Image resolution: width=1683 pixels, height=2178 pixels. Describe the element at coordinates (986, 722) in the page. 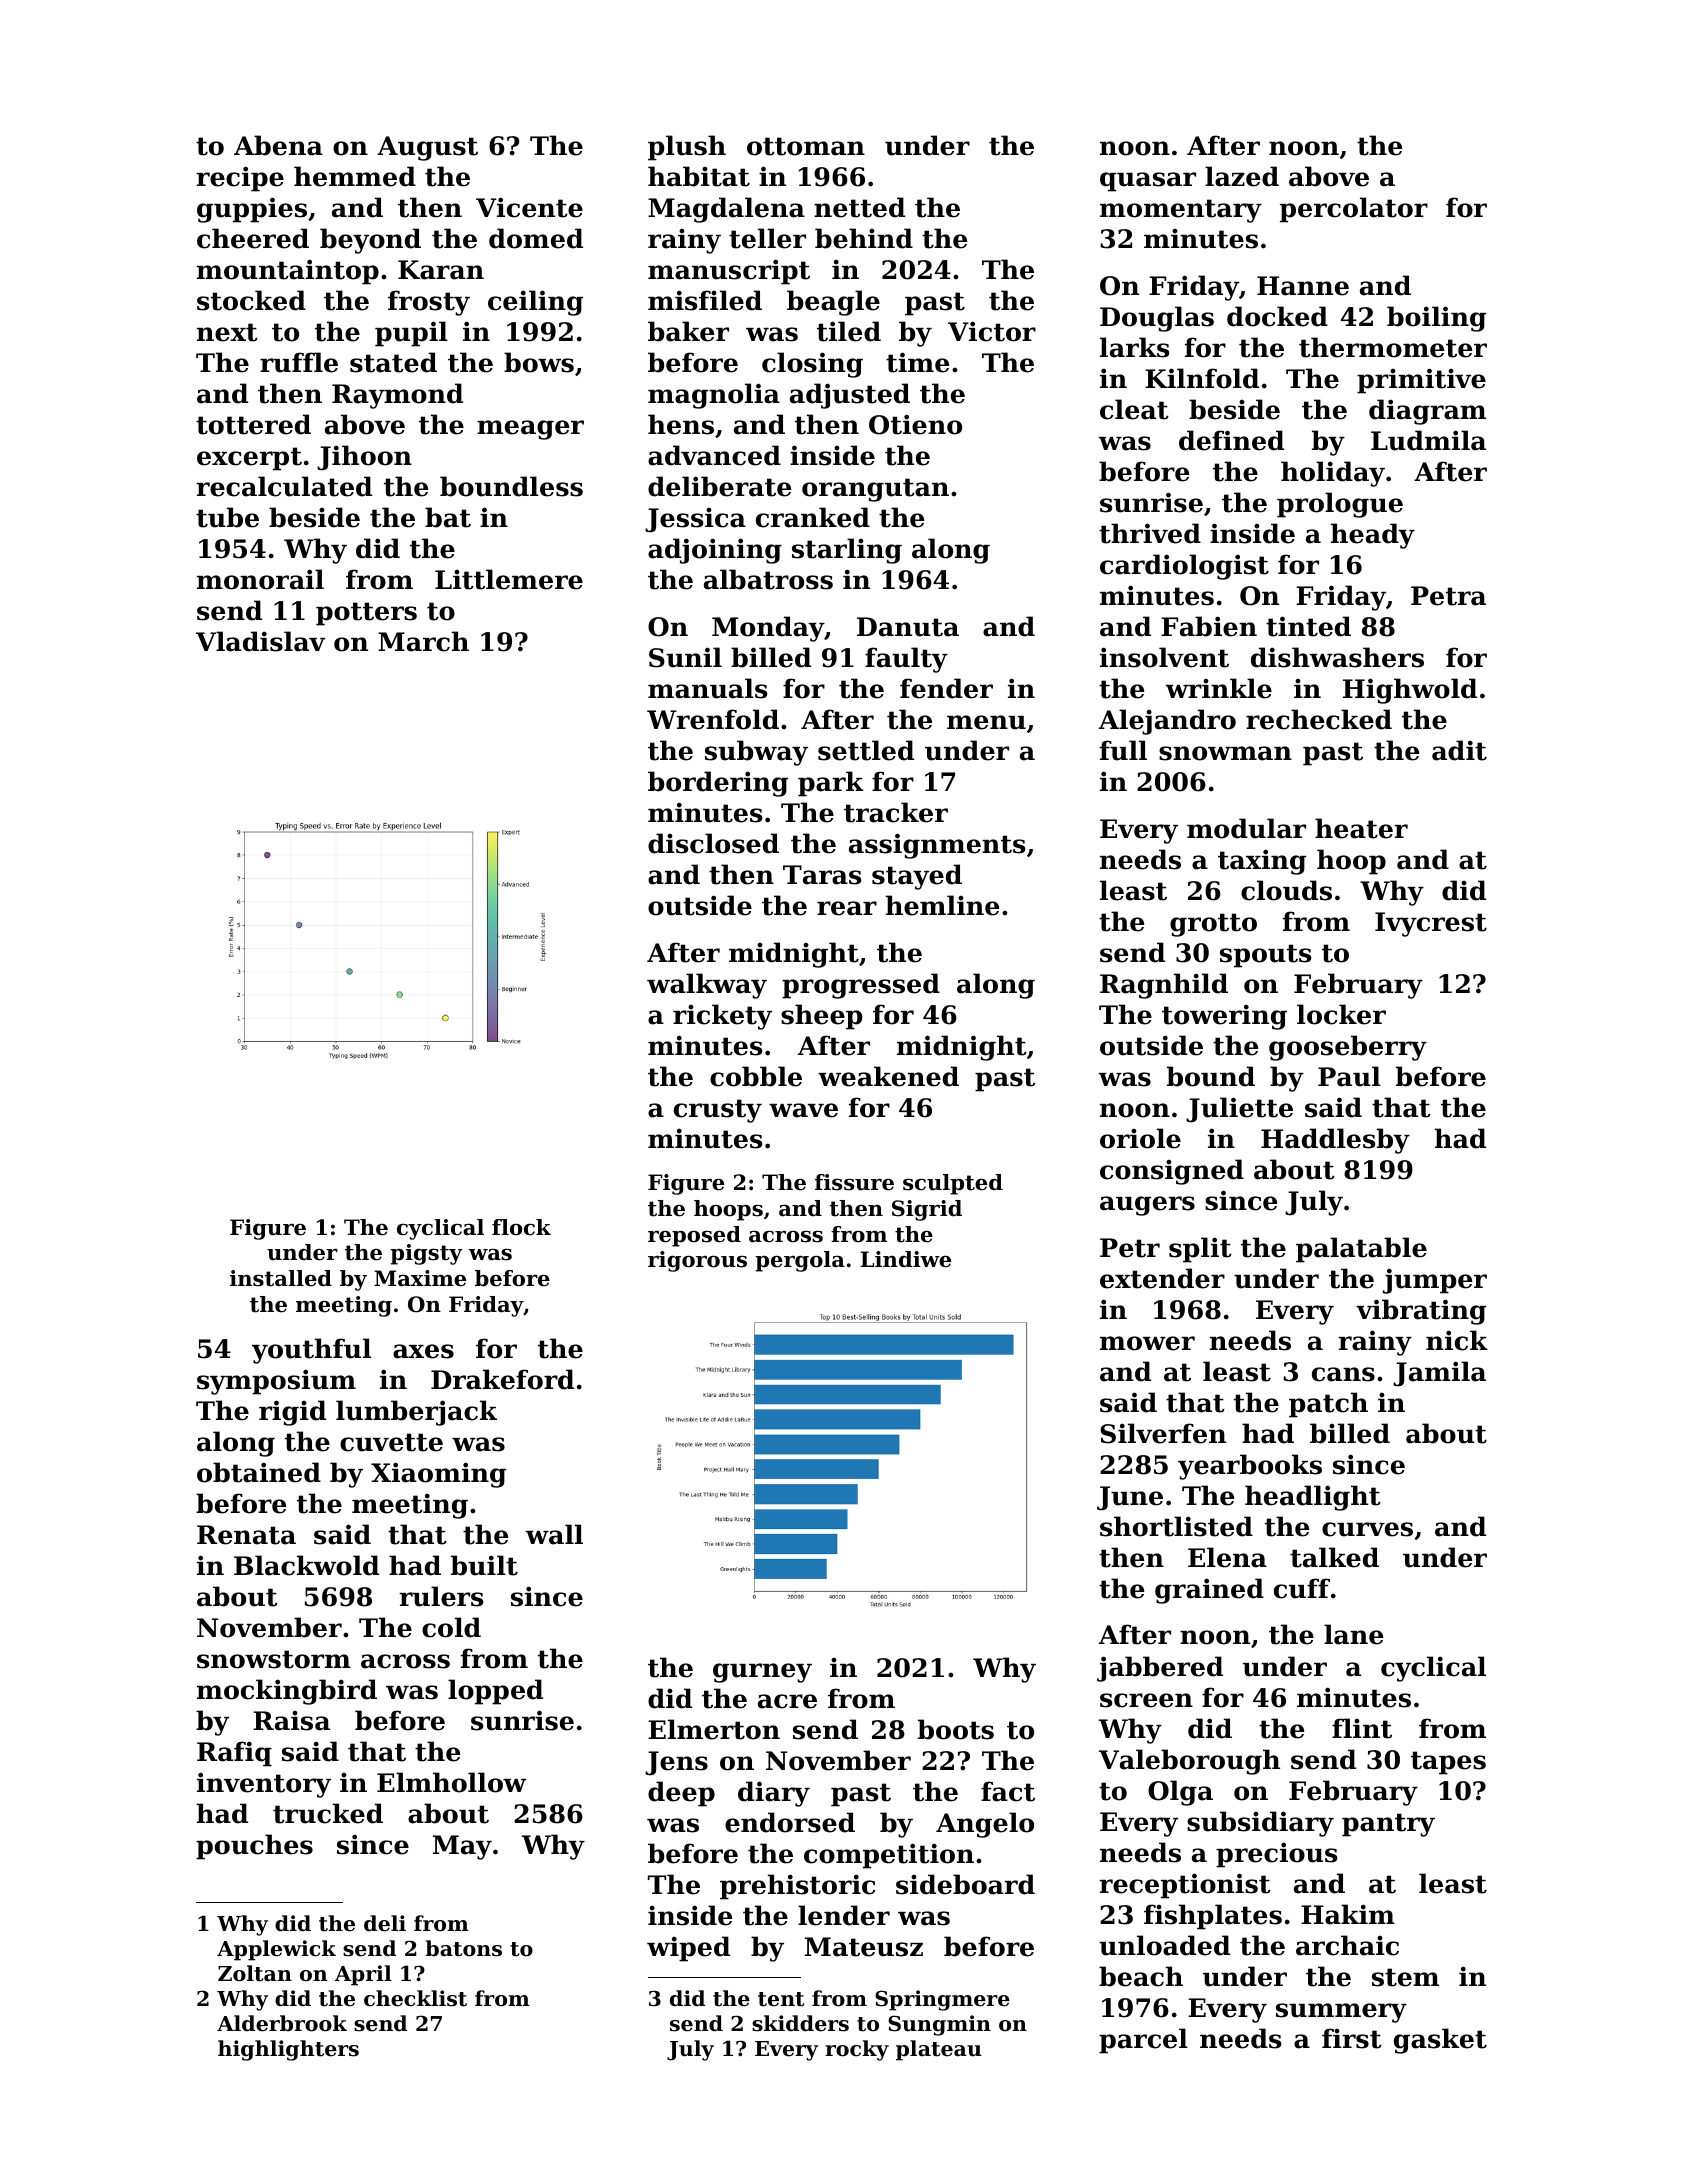

I see `menu` at that location.
